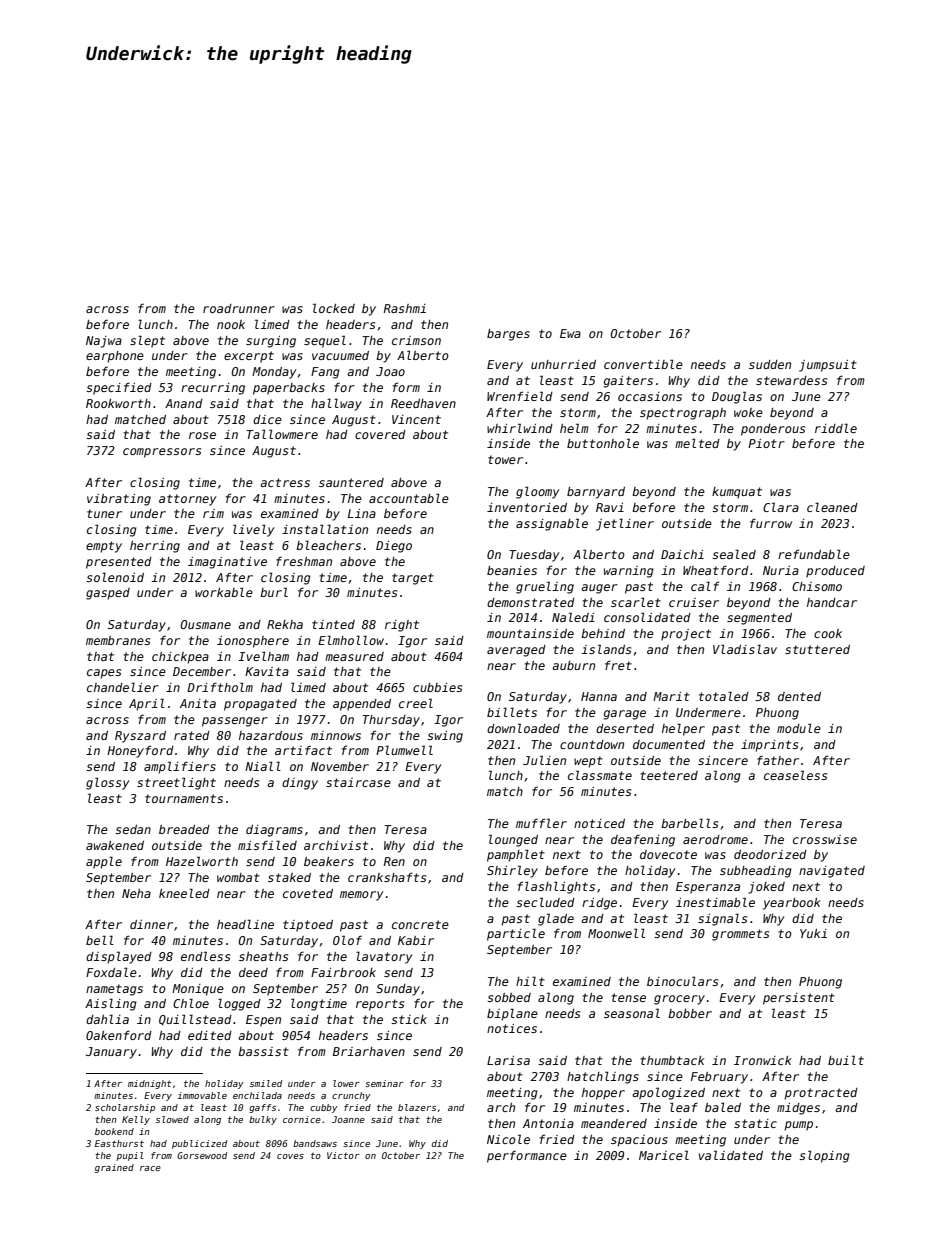 This screenshot has height=1233, width=952. What do you see at coordinates (202, 671) in the screenshot?
I see `December` at bounding box center [202, 671].
